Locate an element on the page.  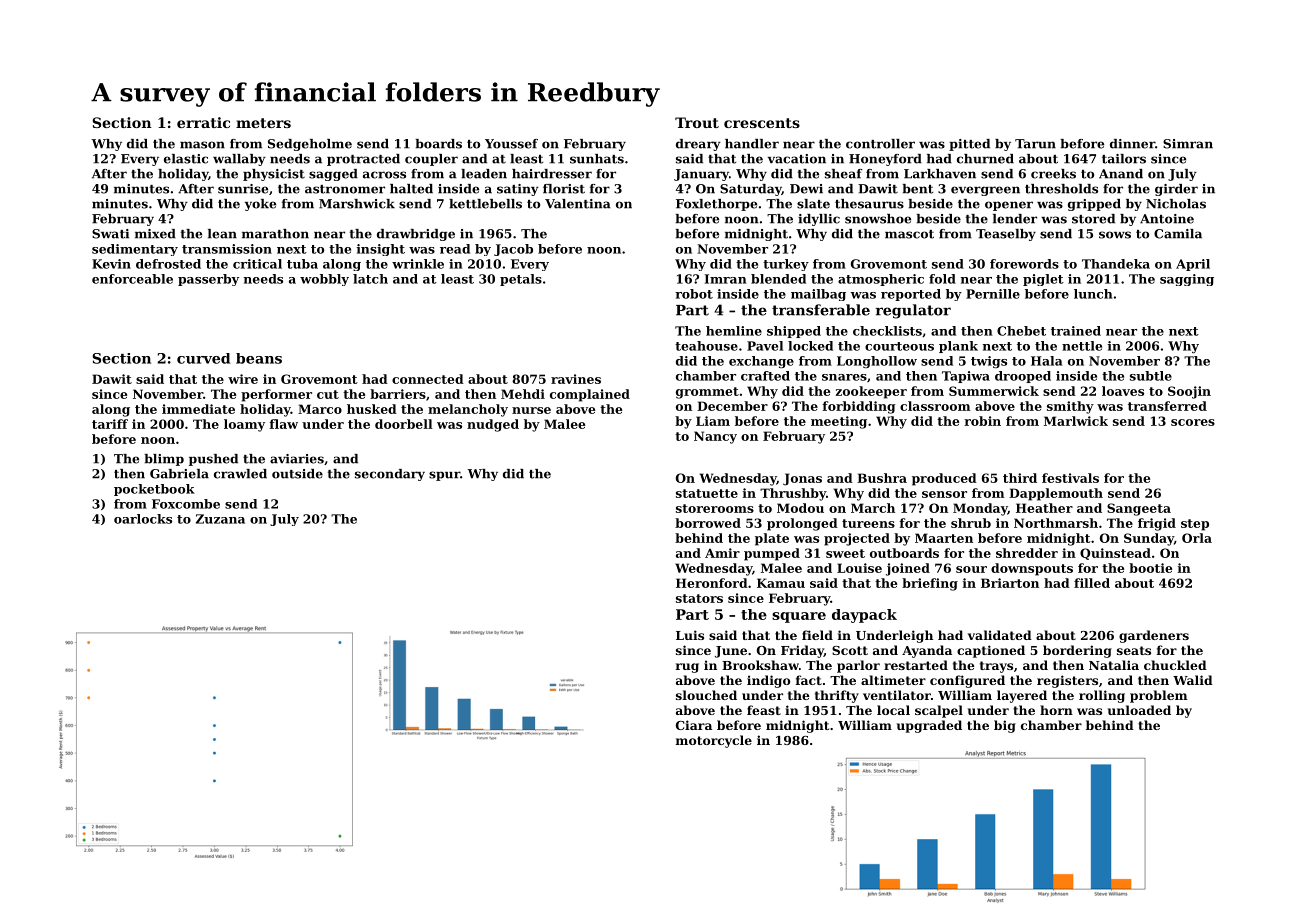
sagging is located at coordinates (1187, 280).
